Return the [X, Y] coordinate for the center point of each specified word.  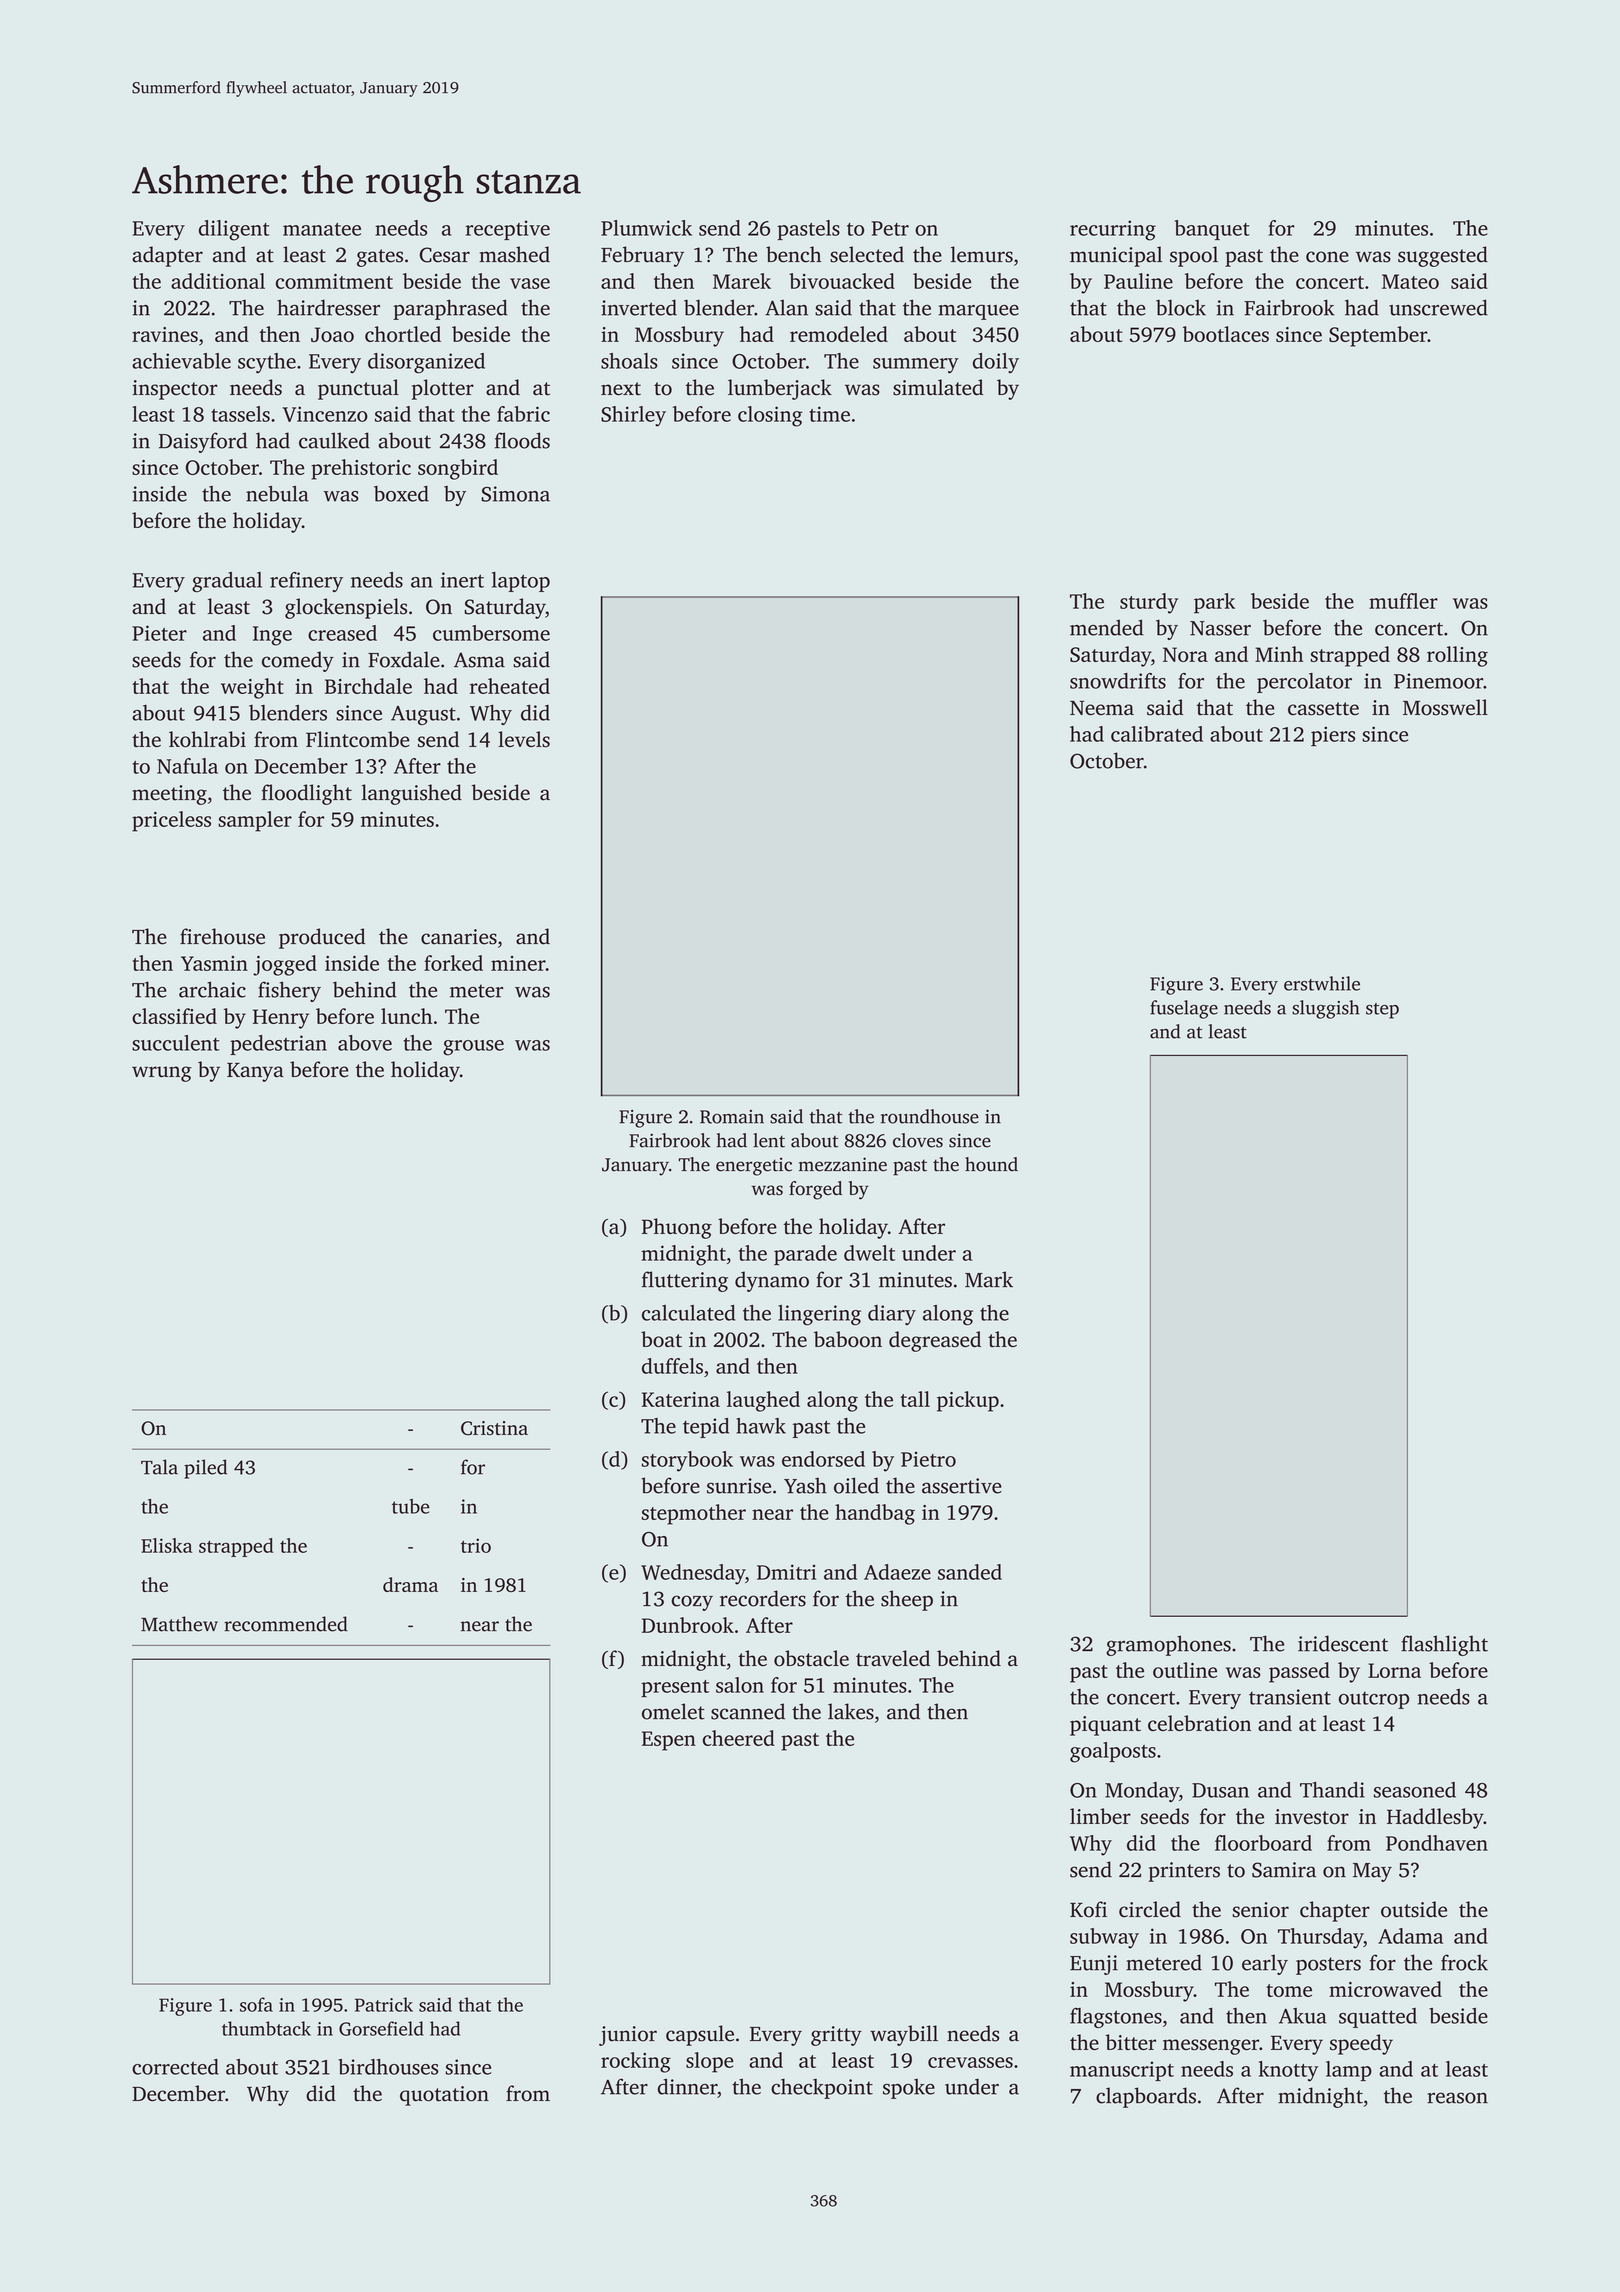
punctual [358, 389]
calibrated [1157, 734]
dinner [687, 2086]
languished [412, 794]
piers [1333, 736]
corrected [175, 2067]
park [1214, 603]
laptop [521, 582]
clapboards [1146, 2097]
